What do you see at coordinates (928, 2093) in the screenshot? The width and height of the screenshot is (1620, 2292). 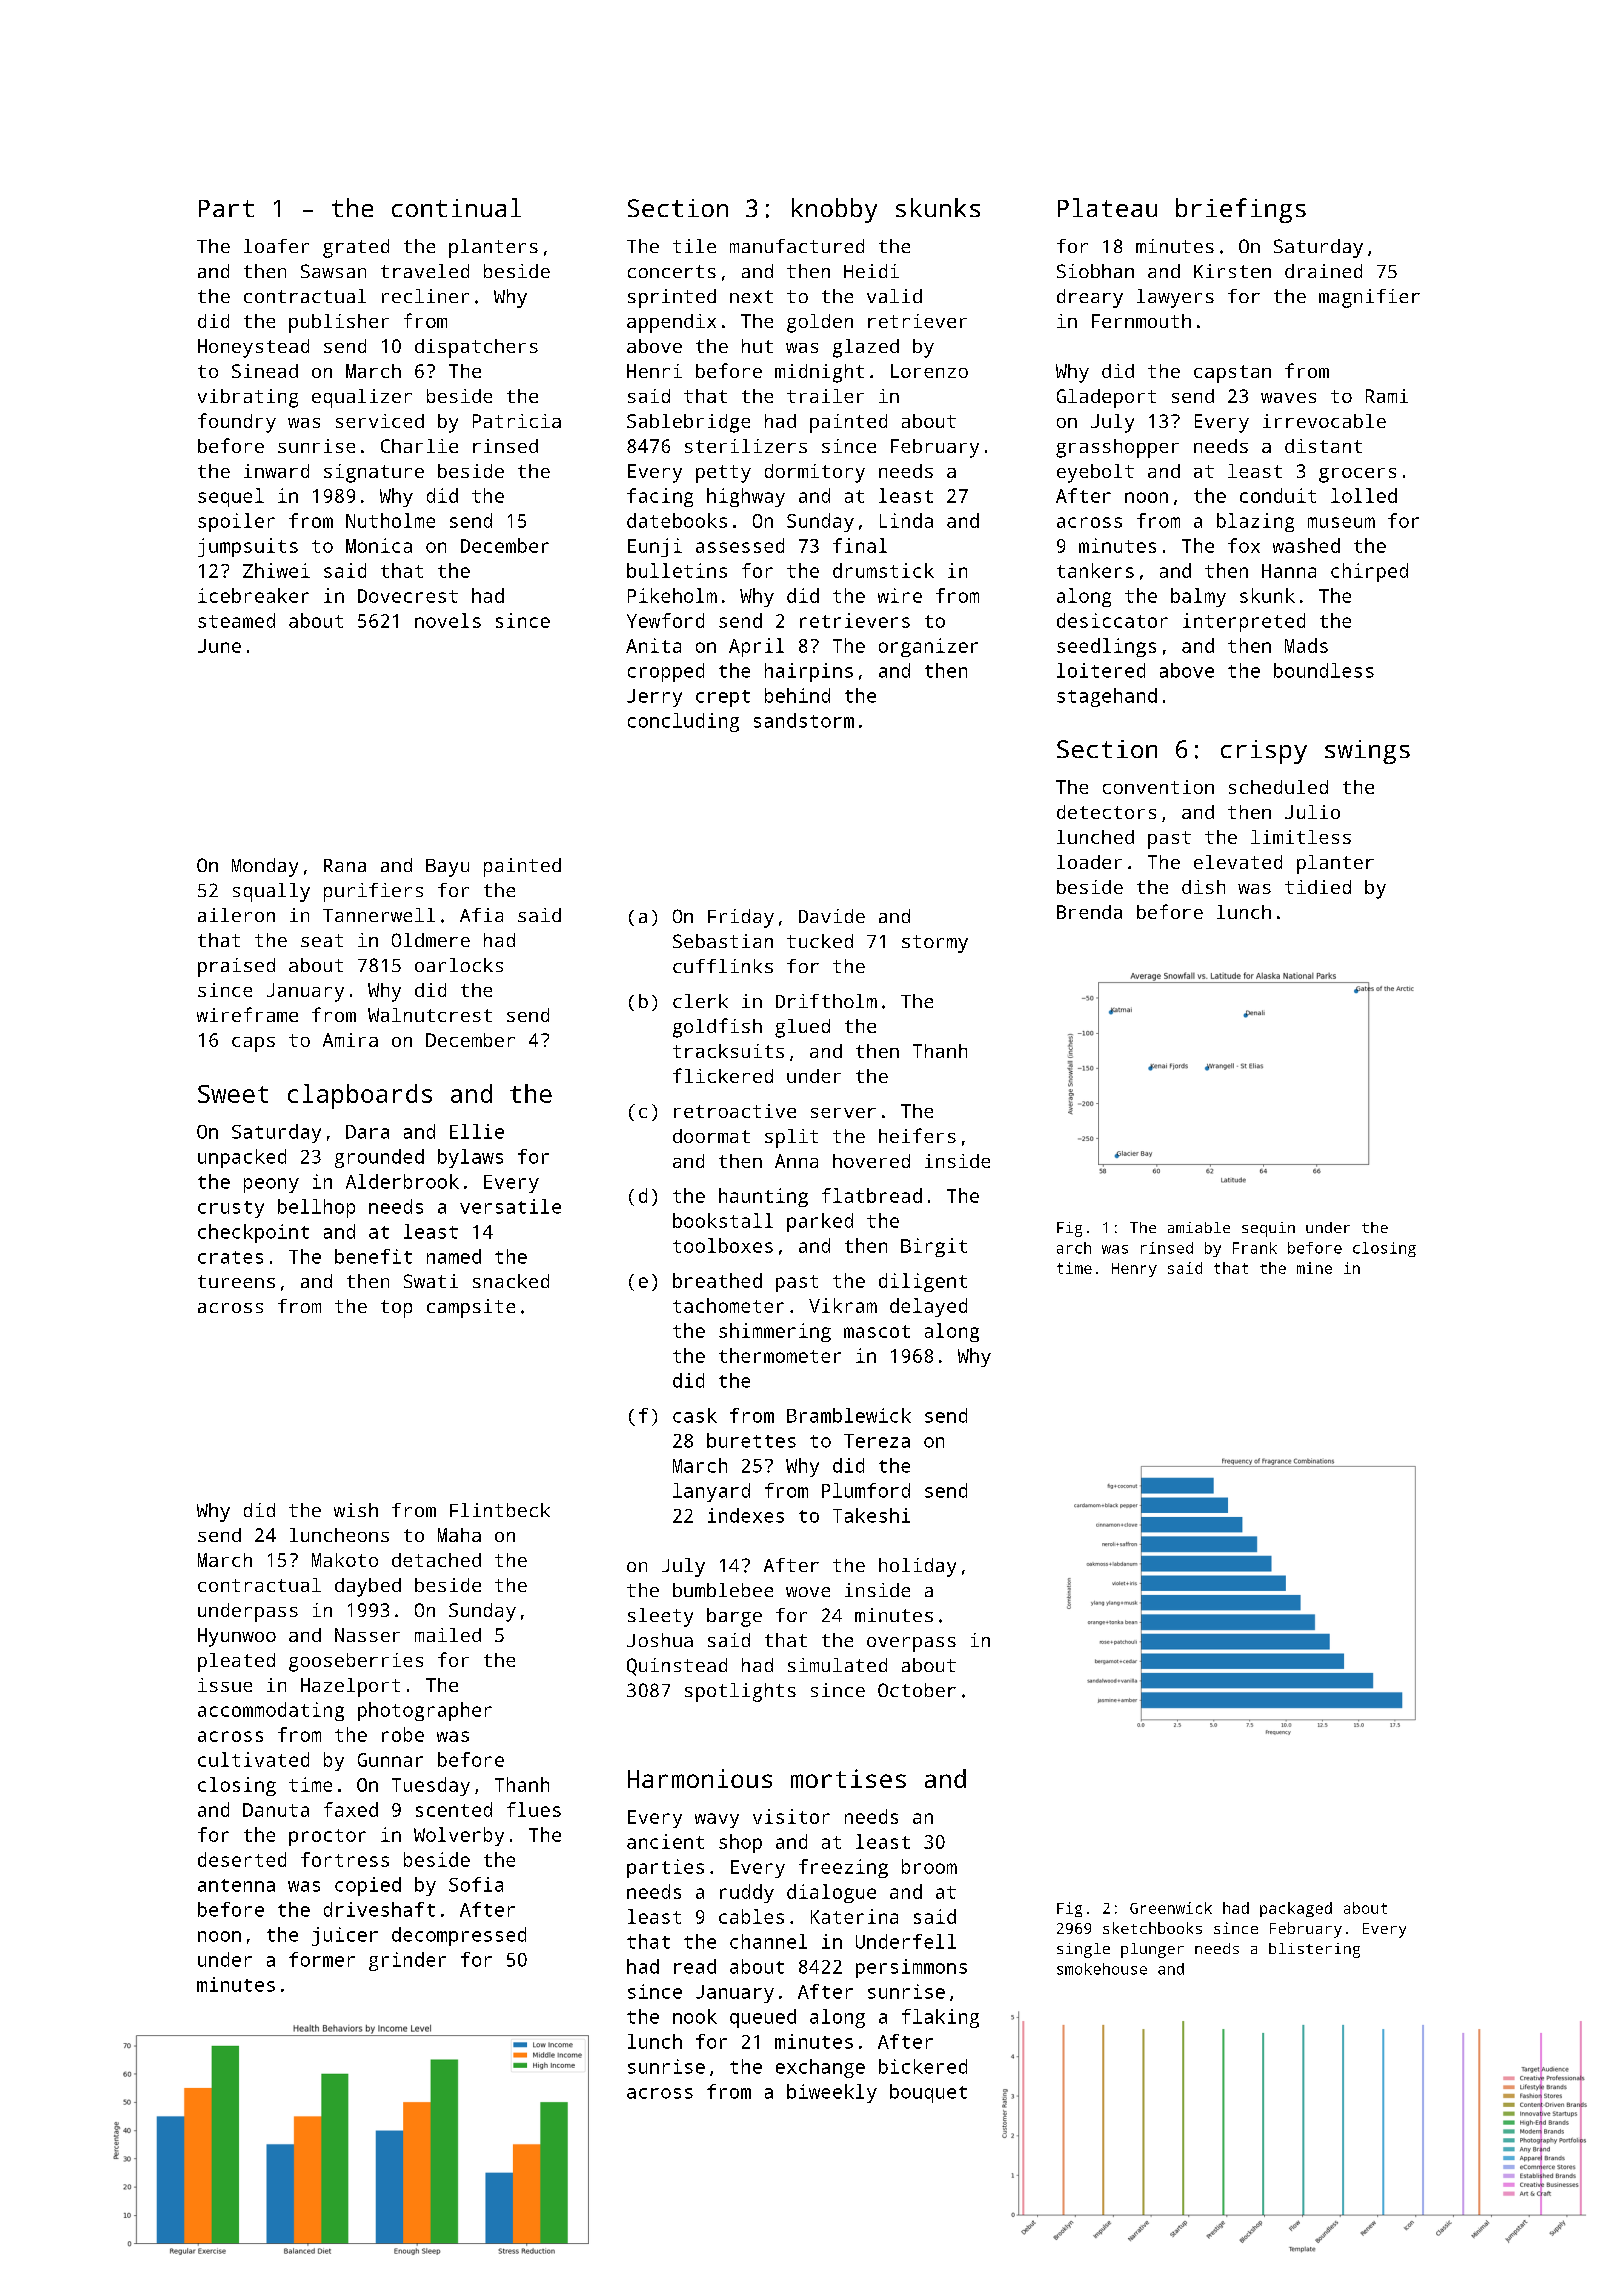 I see `bouquet` at bounding box center [928, 2093].
